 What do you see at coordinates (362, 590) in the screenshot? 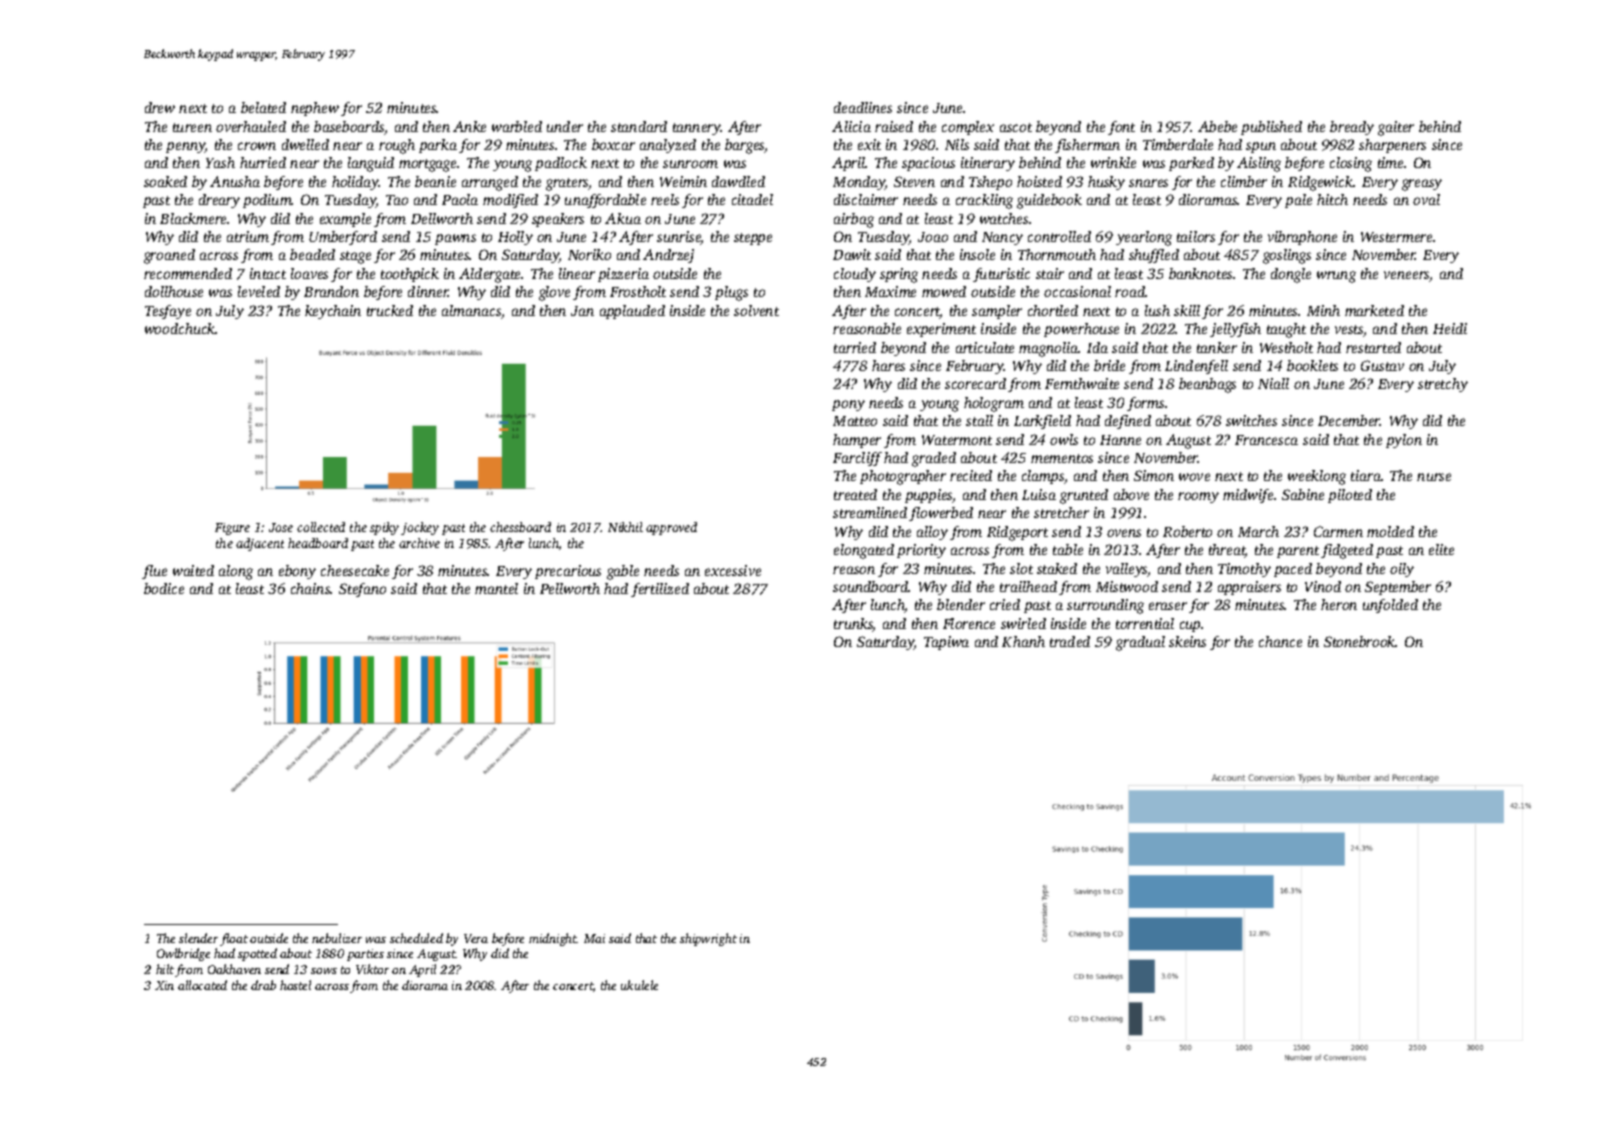
I see `Stefano` at bounding box center [362, 590].
